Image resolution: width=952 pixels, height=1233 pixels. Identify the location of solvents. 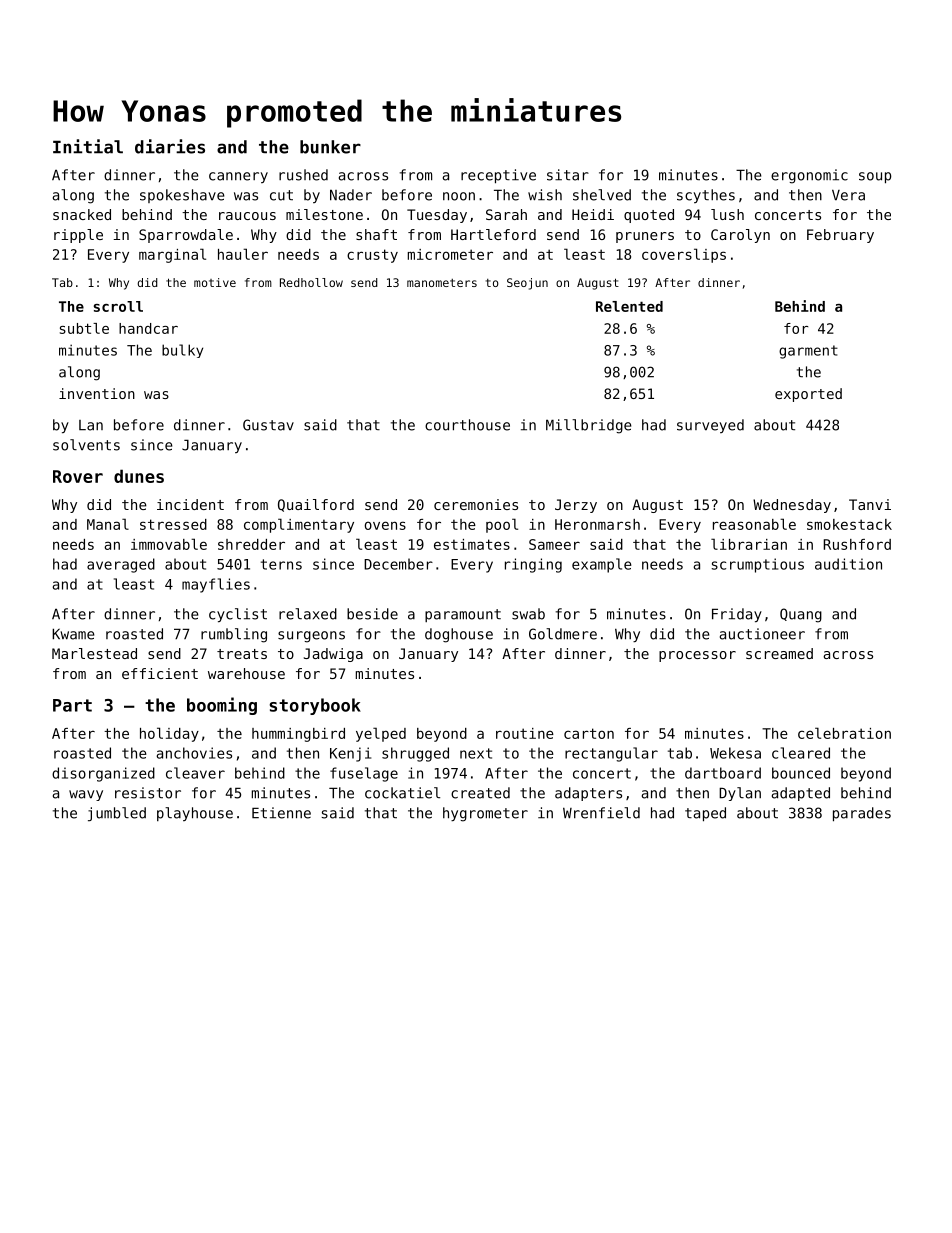
(86, 445).
